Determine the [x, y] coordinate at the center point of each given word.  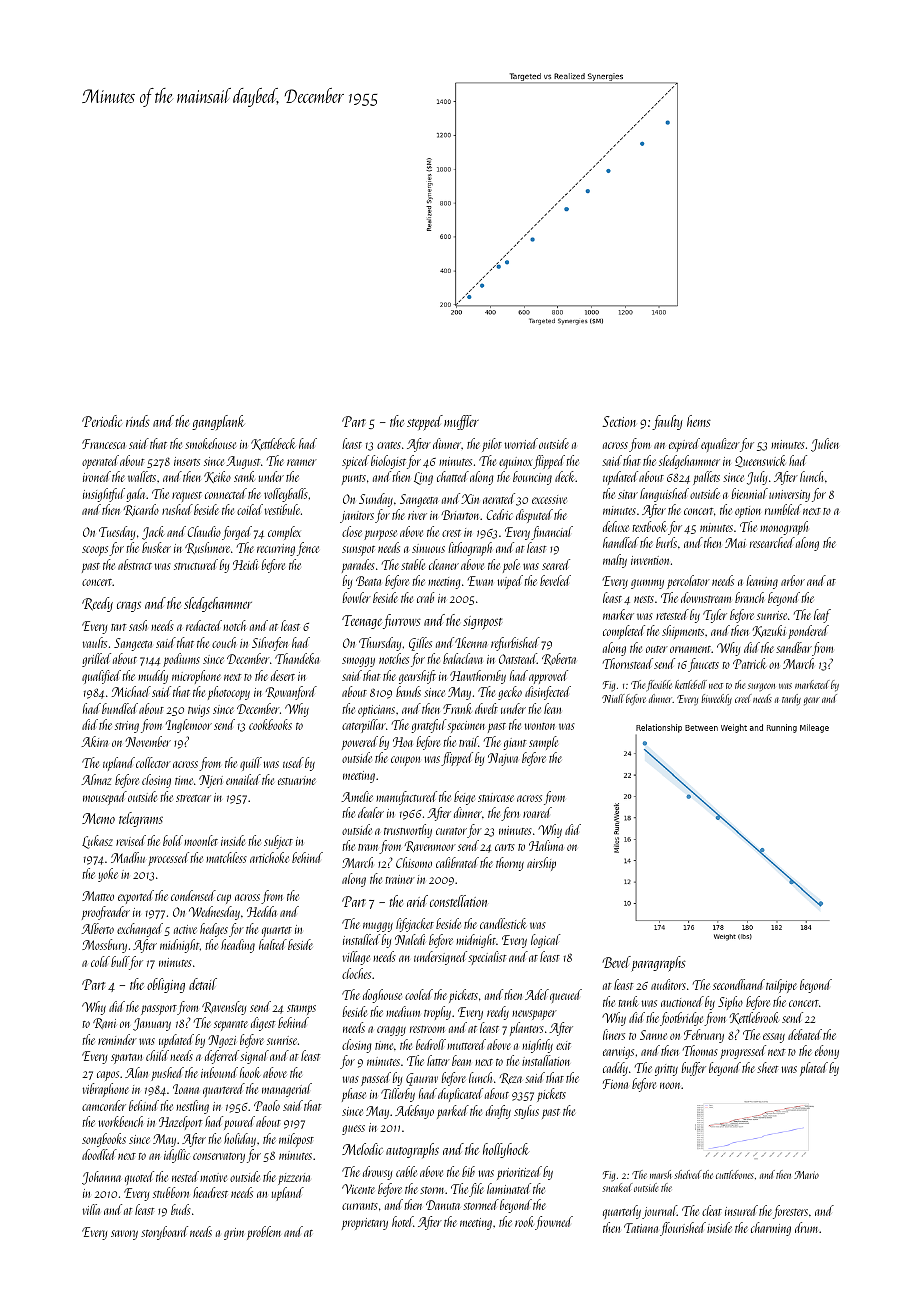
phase [354, 1095]
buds [181, 1209]
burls [666, 542]
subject [278, 842]
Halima [546, 845]
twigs [199, 711]
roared [537, 812]
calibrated [457, 862]
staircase [496, 797]
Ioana [186, 1089]
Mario [806, 1175]
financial [552, 533]
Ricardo [141, 510]
